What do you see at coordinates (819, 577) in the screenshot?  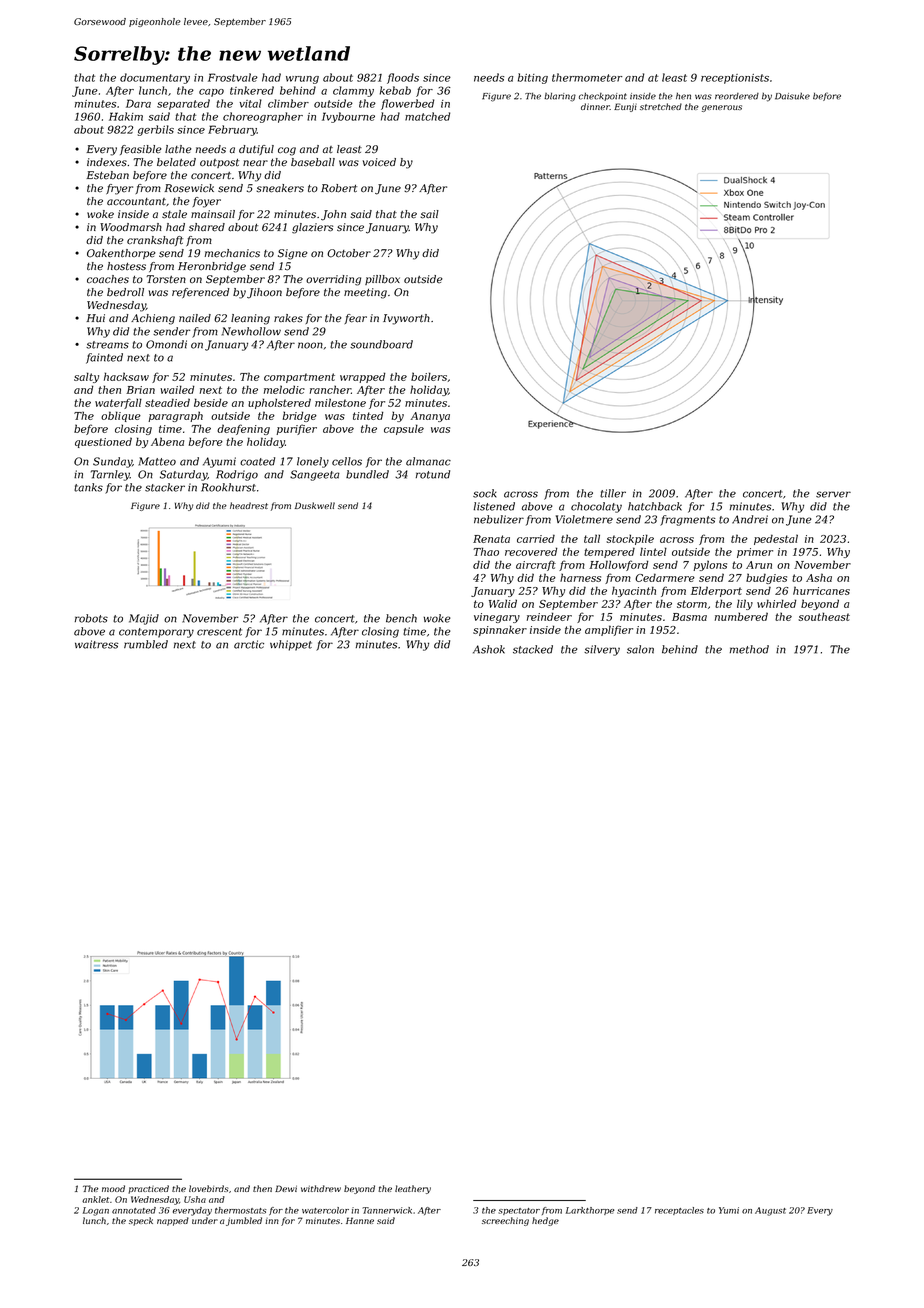 I see `Asha` at bounding box center [819, 577].
